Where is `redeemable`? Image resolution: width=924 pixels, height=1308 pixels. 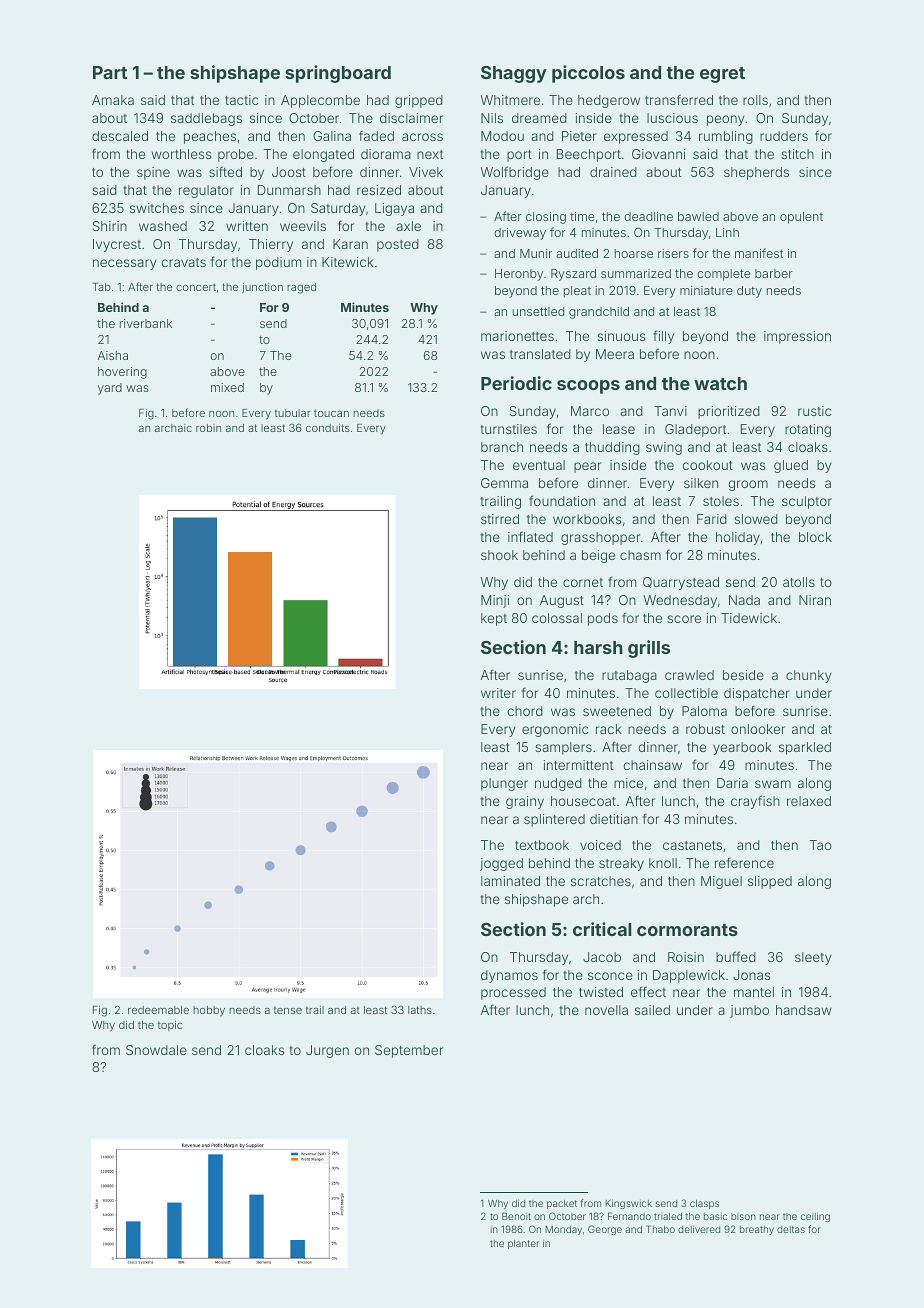
redeemable is located at coordinates (158, 1010).
